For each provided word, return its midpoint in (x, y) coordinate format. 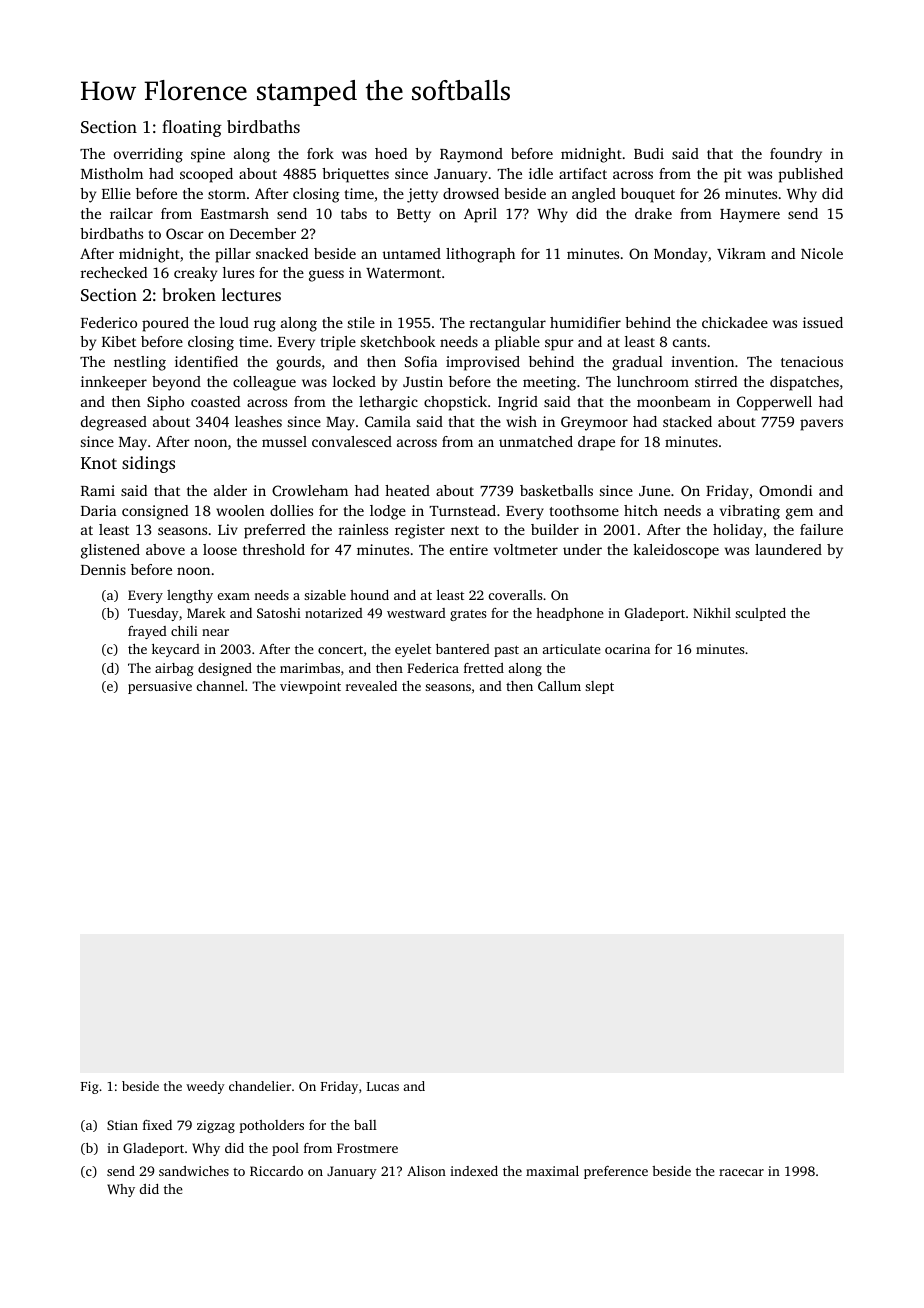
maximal (552, 1171)
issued (823, 322)
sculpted (760, 614)
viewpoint (310, 687)
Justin (423, 381)
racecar (741, 1172)
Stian (122, 1125)
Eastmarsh (235, 213)
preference (616, 1172)
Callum (559, 686)
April (480, 215)
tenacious (812, 361)
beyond (176, 383)
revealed (371, 686)
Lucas (383, 1086)
